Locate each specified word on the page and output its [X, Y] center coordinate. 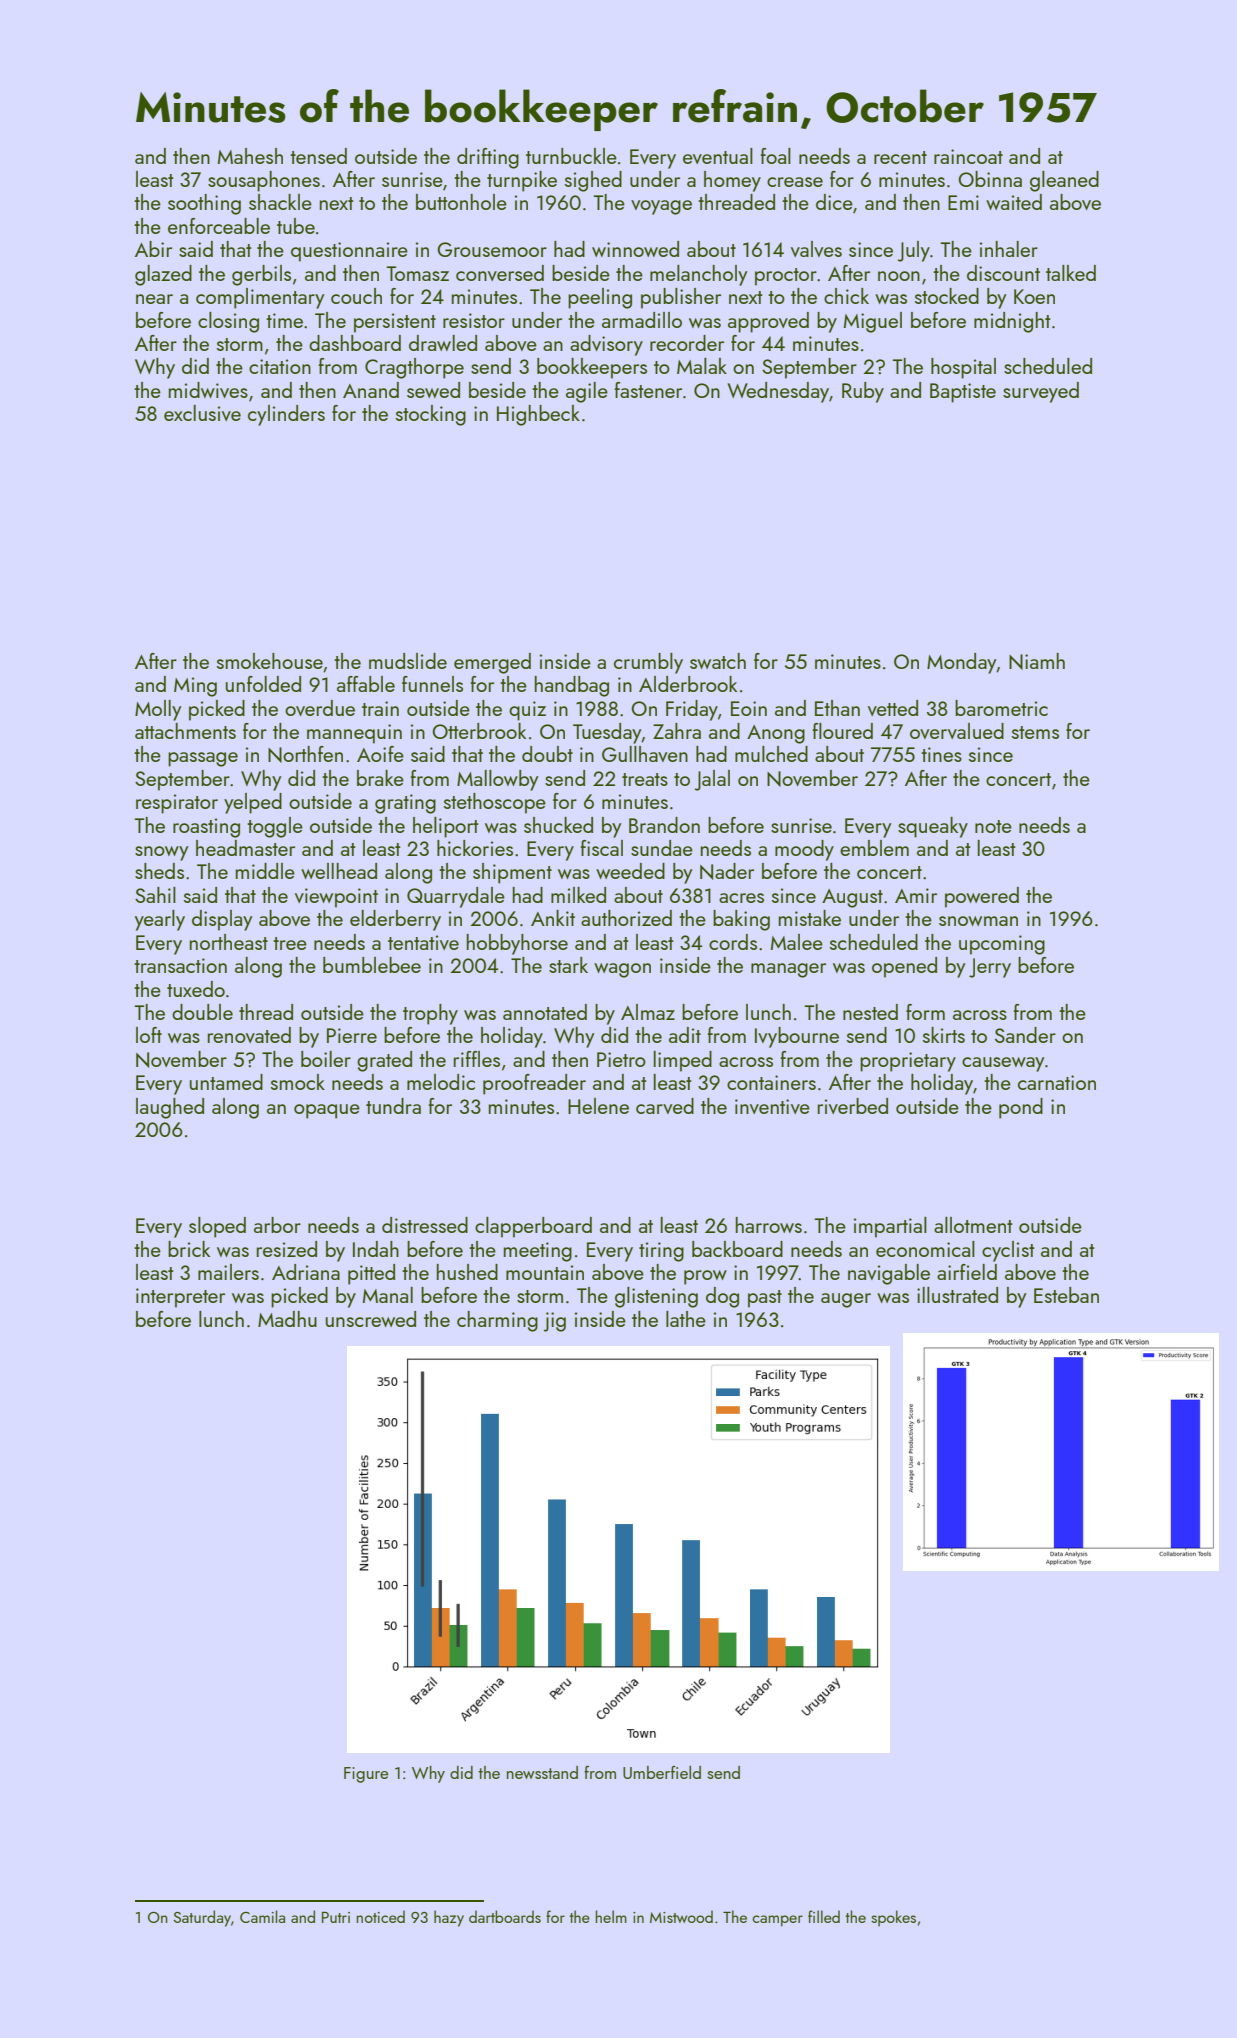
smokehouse [270, 661]
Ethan [837, 708]
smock [298, 1082]
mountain [545, 1272]
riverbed [853, 1106]
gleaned [1064, 181]
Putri [336, 1917]
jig [555, 1322]
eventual [718, 156]
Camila [262, 1916]
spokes [893, 1918]
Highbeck [538, 415]
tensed [318, 156]
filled [824, 1916]
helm [611, 1916]
